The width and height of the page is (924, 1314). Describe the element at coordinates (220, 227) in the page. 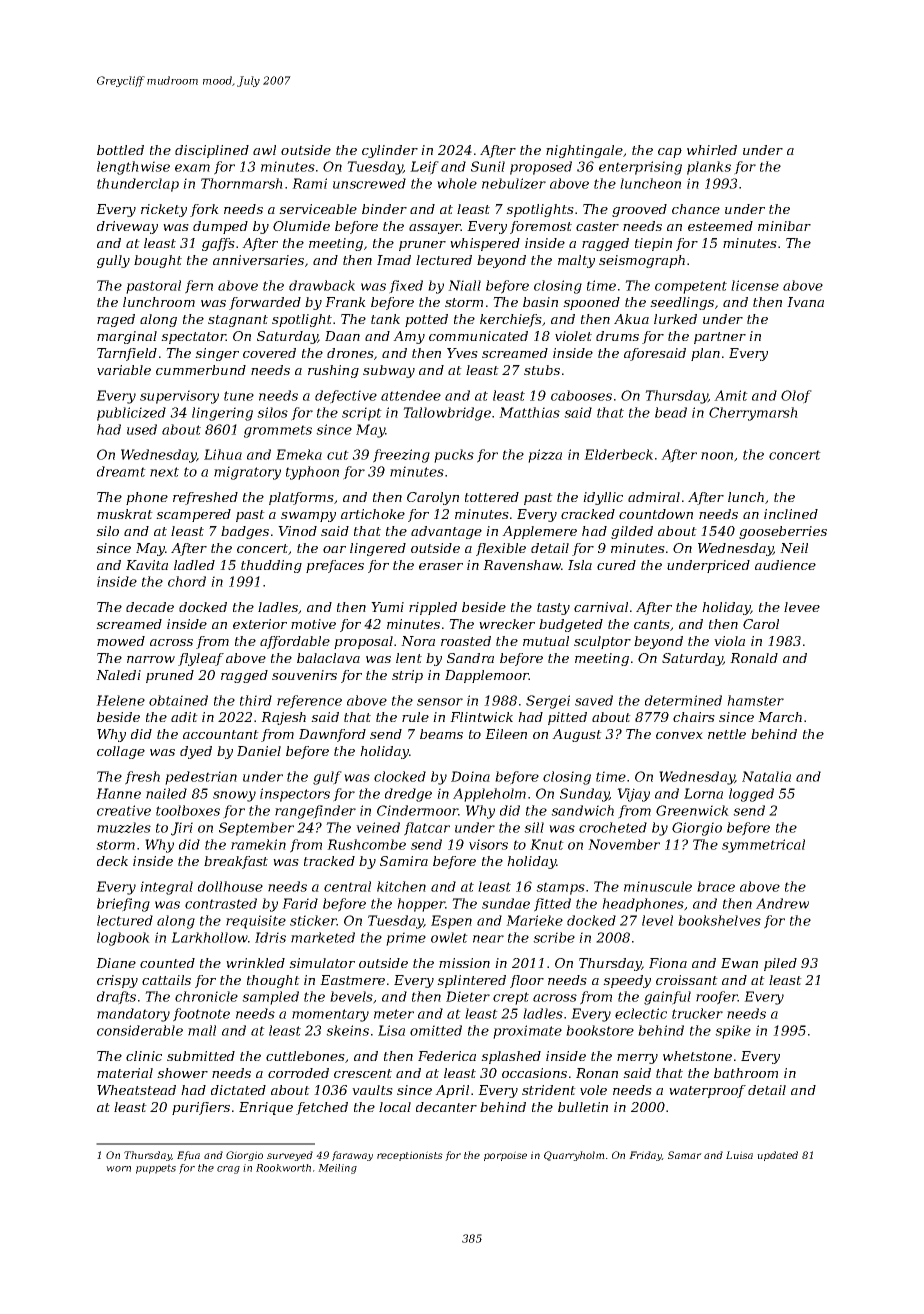

I see `dumped` at that location.
